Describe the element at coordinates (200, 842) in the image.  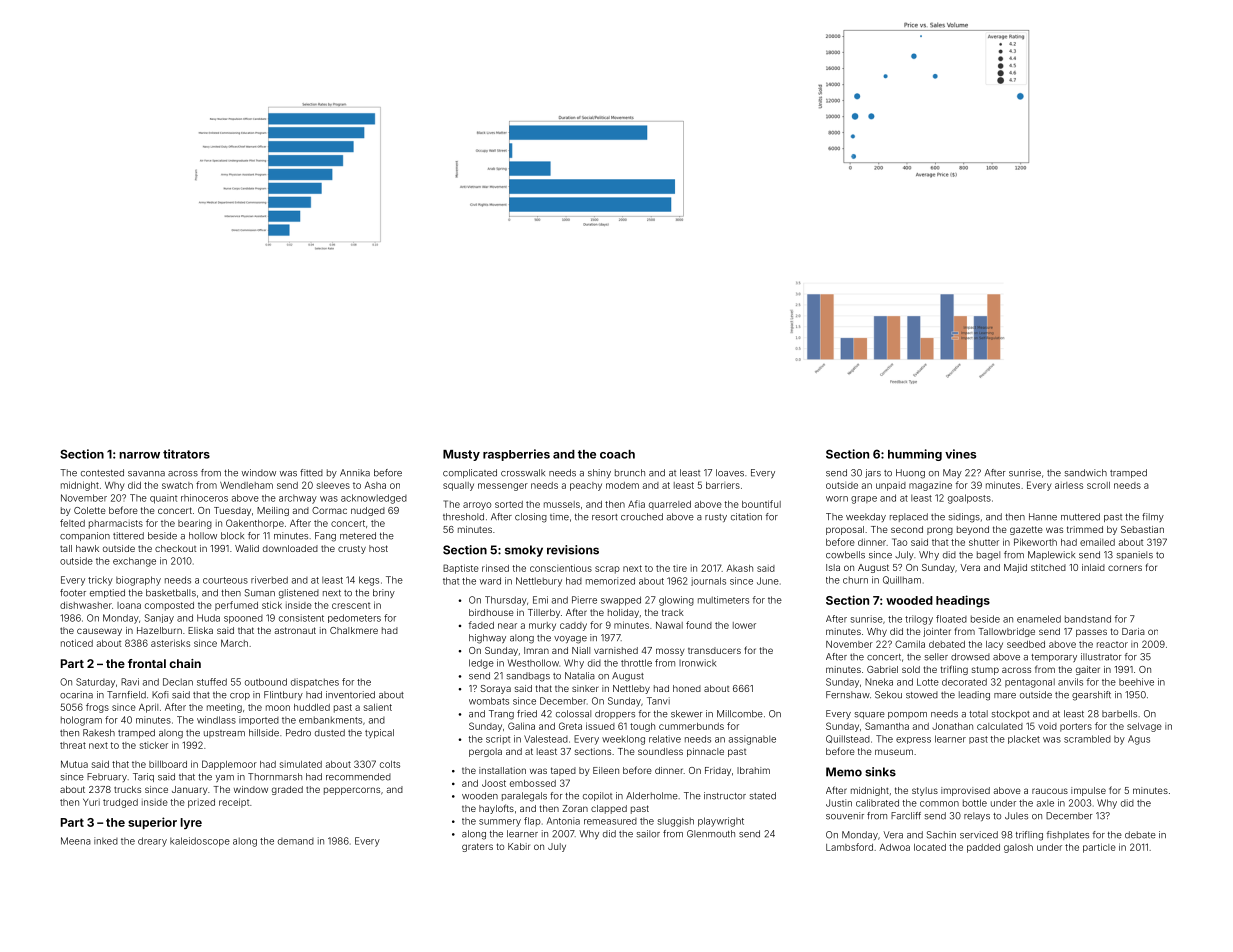
I see `kaleidoscope` at that location.
